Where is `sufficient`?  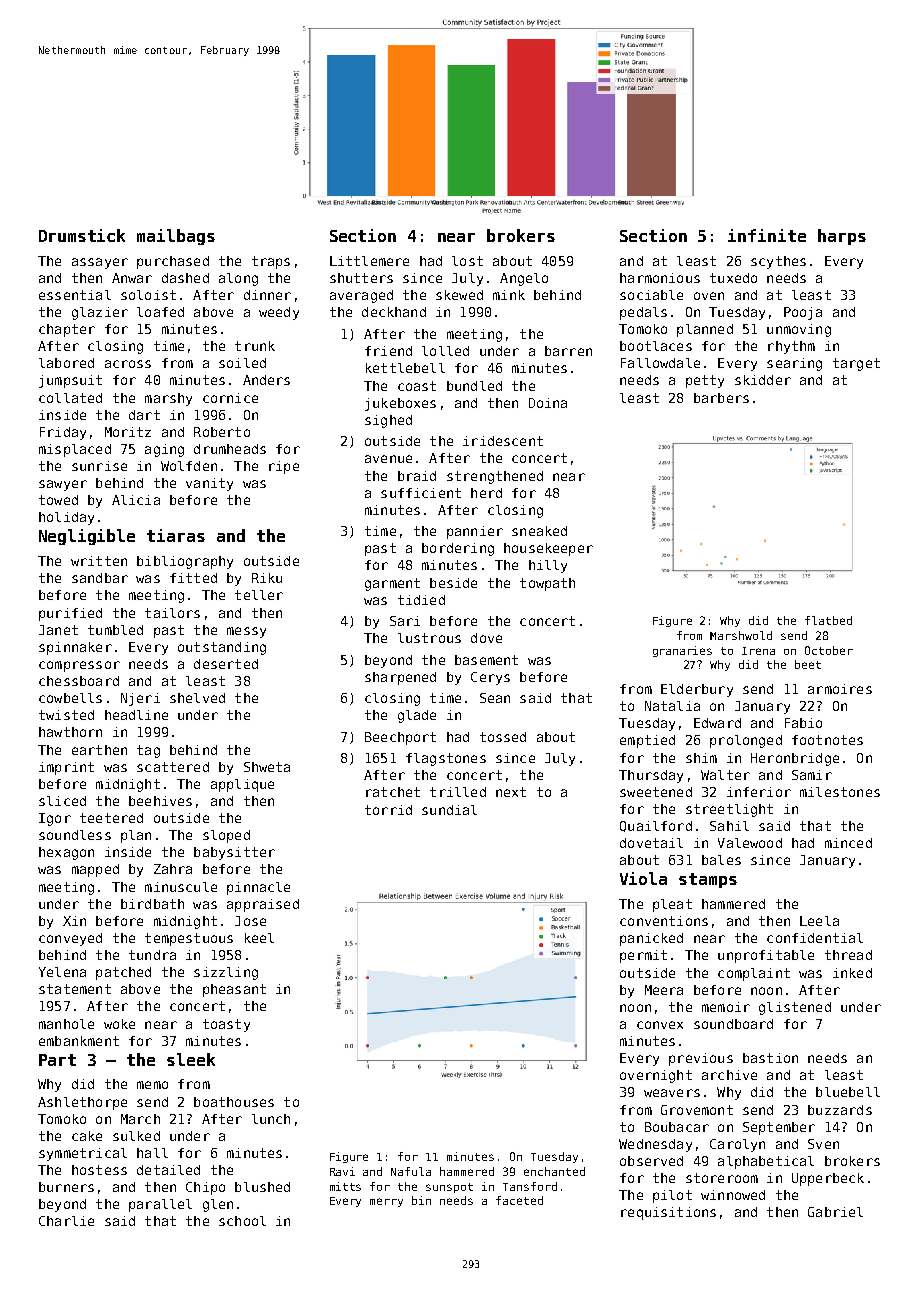 sufficient is located at coordinates (421, 493).
